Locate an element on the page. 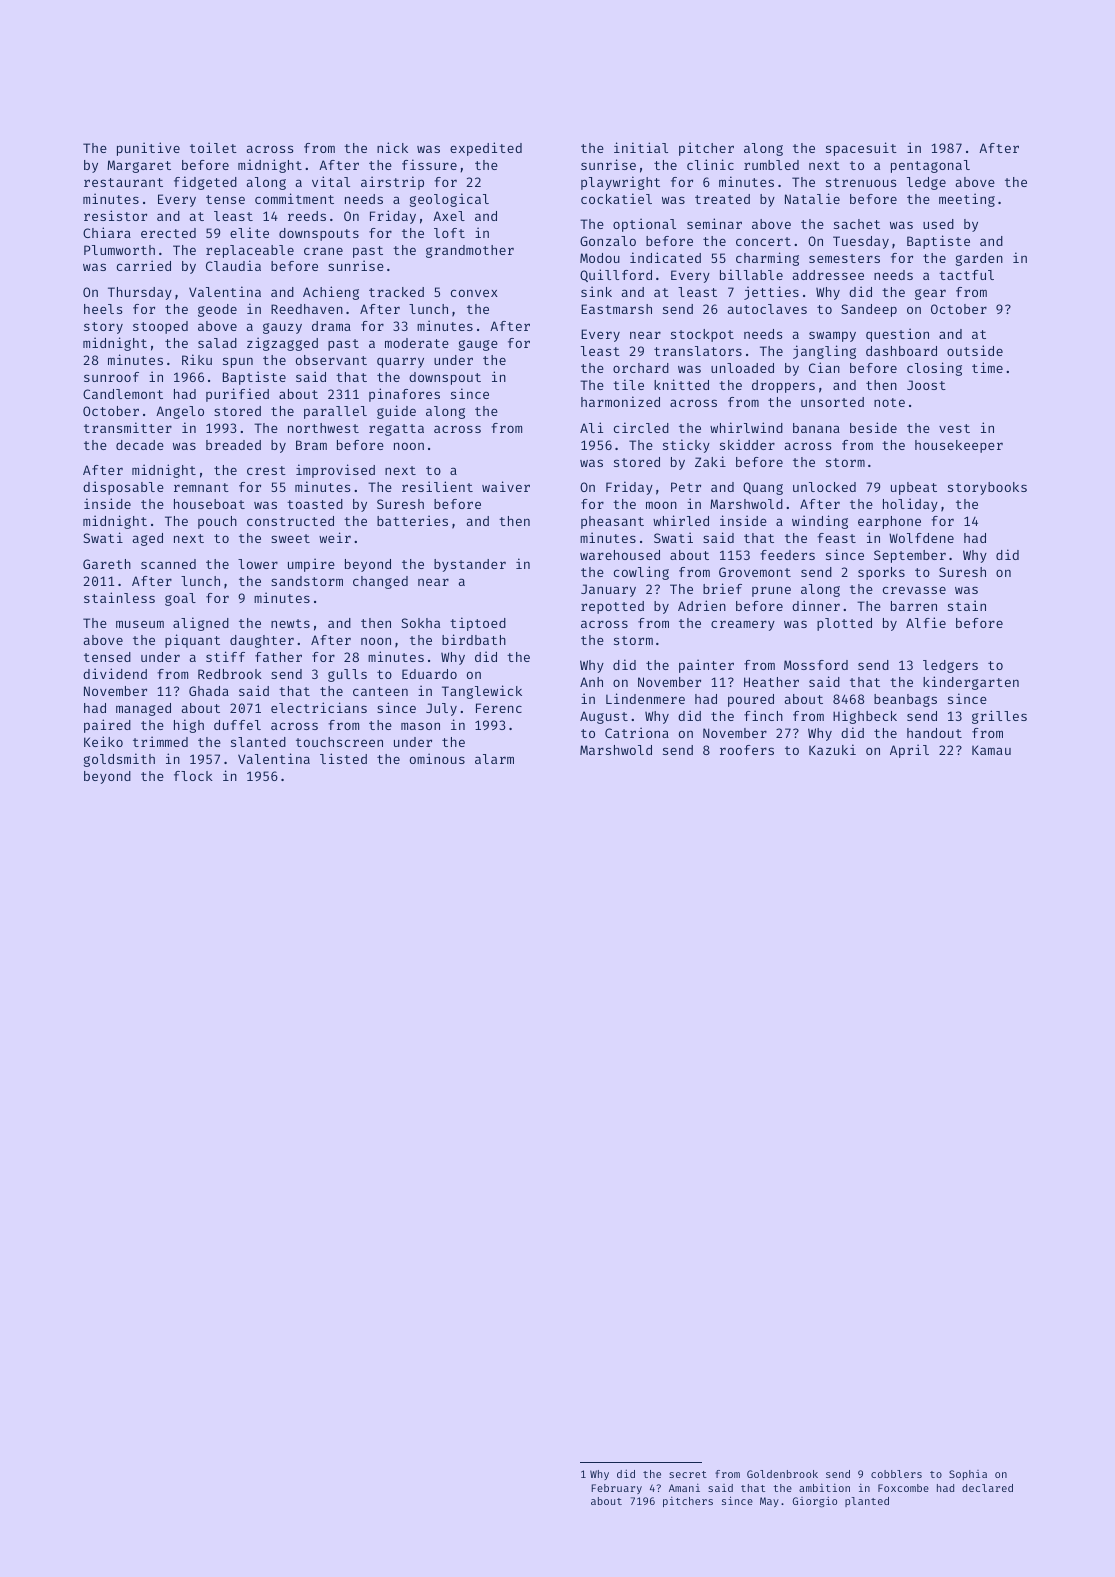 The height and width of the image is (1577, 1115). May is located at coordinates (769, 1502).
